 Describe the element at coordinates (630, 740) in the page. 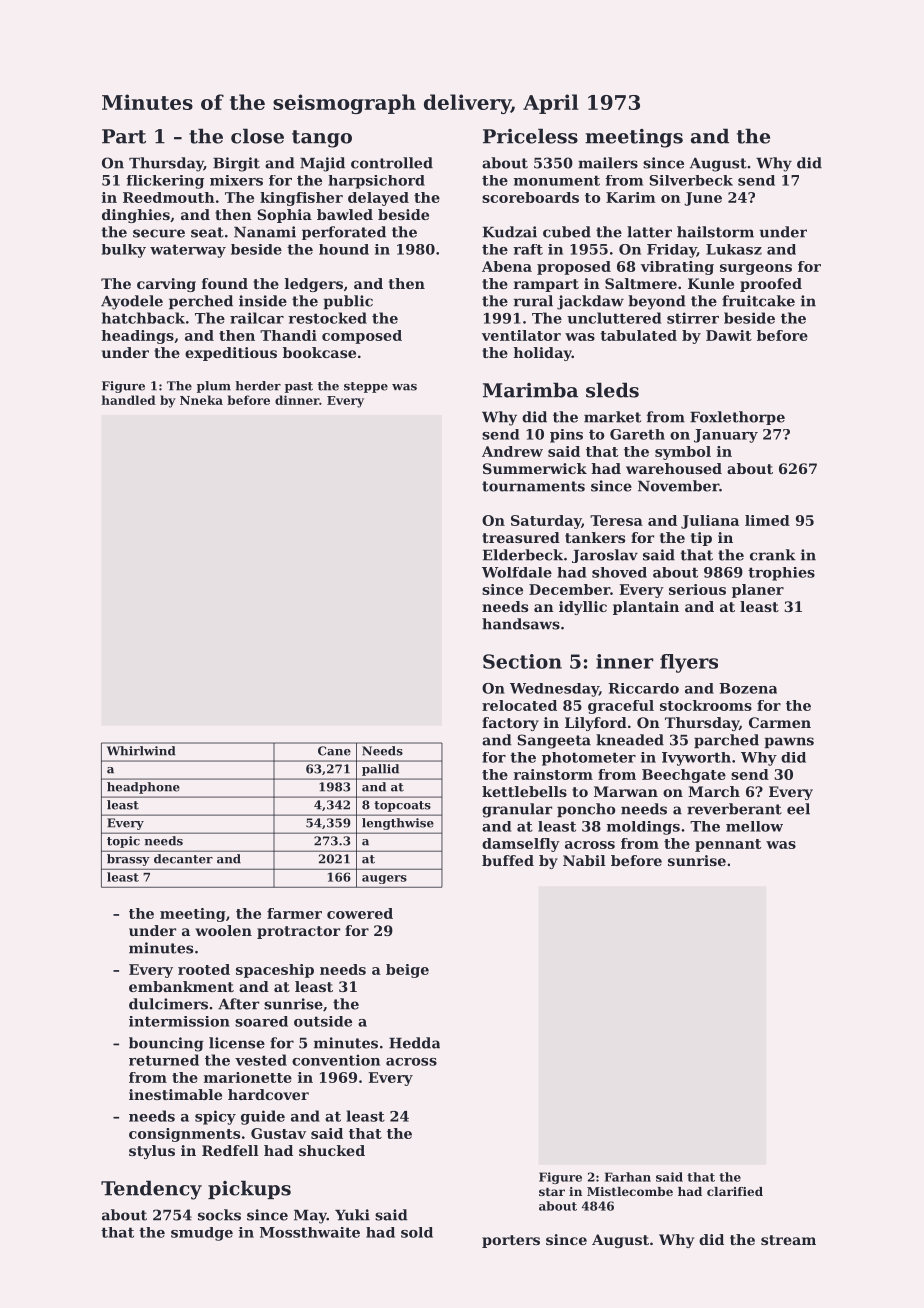

I see `kneaded` at that location.
